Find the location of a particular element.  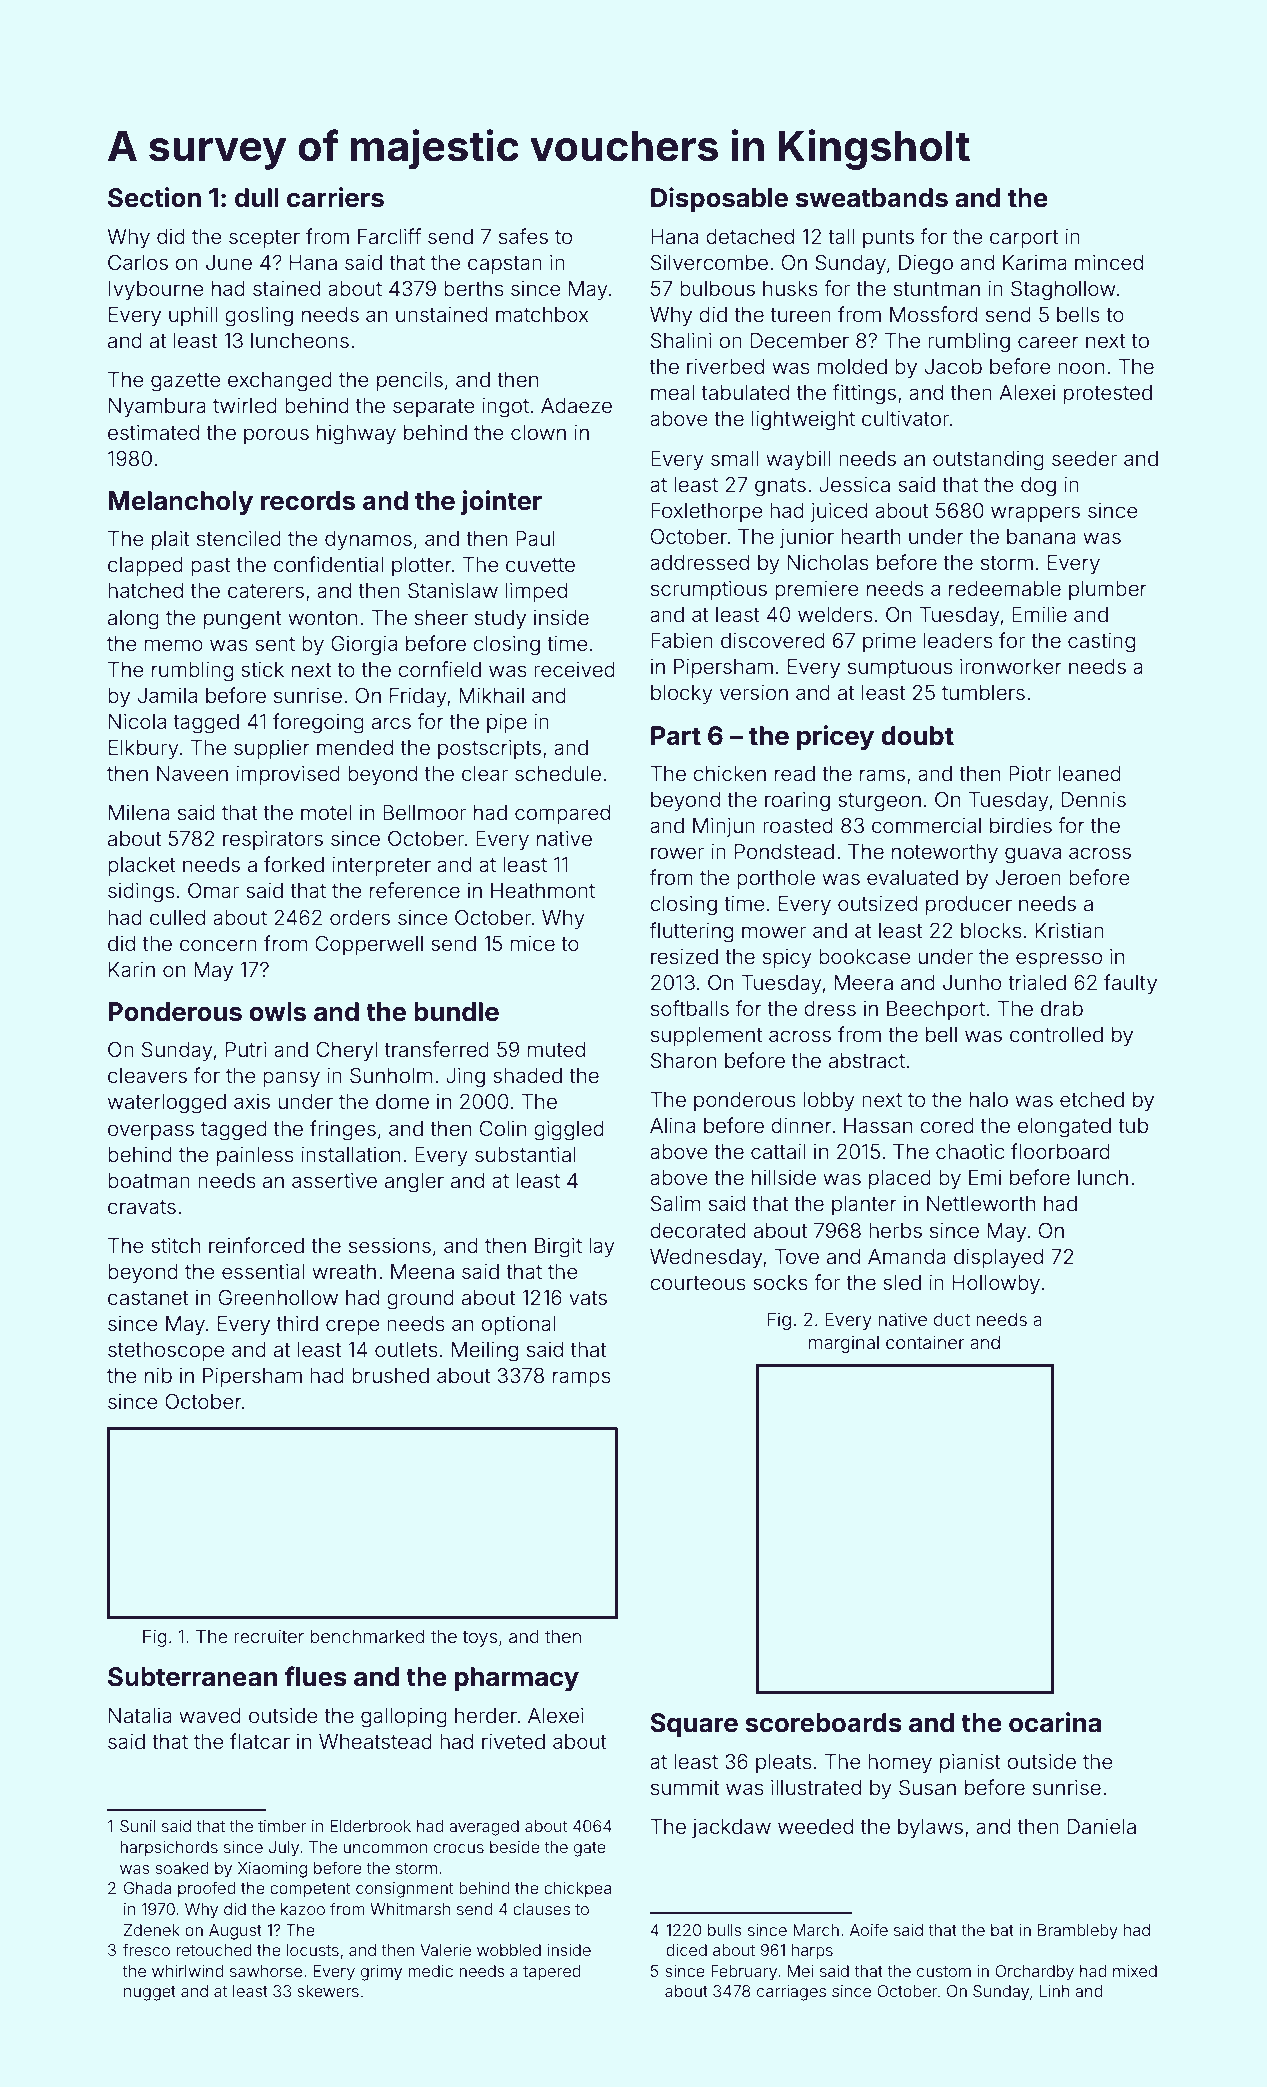

gosling is located at coordinates (259, 317).
